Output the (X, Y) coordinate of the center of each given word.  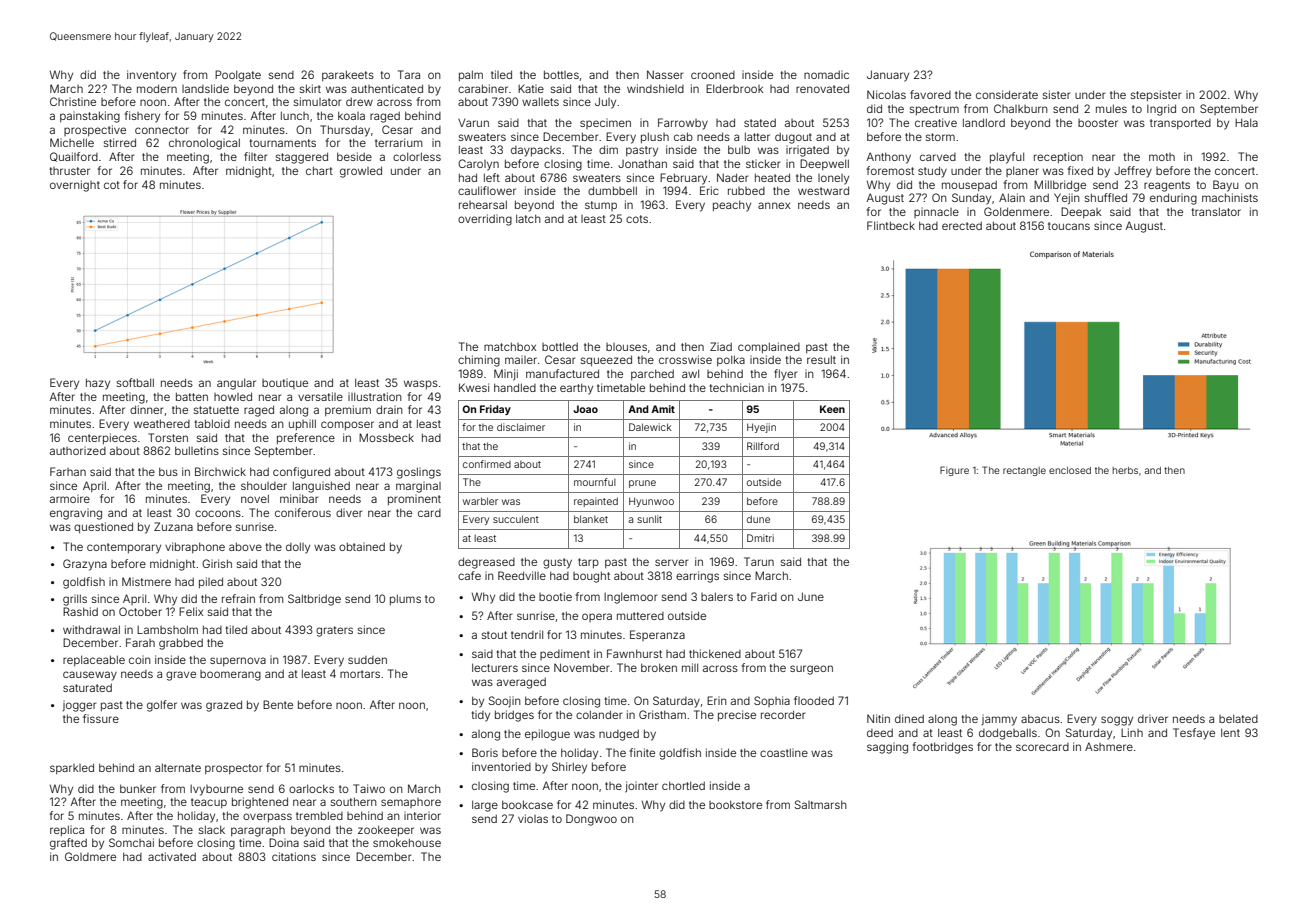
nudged (619, 735)
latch (528, 218)
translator (1216, 211)
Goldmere (90, 856)
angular (236, 384)
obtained (362, 546)
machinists (1230, 197)
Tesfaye (1194, 734)
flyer (785, 375)
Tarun (759, 561)
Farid (764, 596)
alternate (178, 767)
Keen (832, 409)
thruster (70, 171)
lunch (295, 115)
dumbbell (612, 190)
